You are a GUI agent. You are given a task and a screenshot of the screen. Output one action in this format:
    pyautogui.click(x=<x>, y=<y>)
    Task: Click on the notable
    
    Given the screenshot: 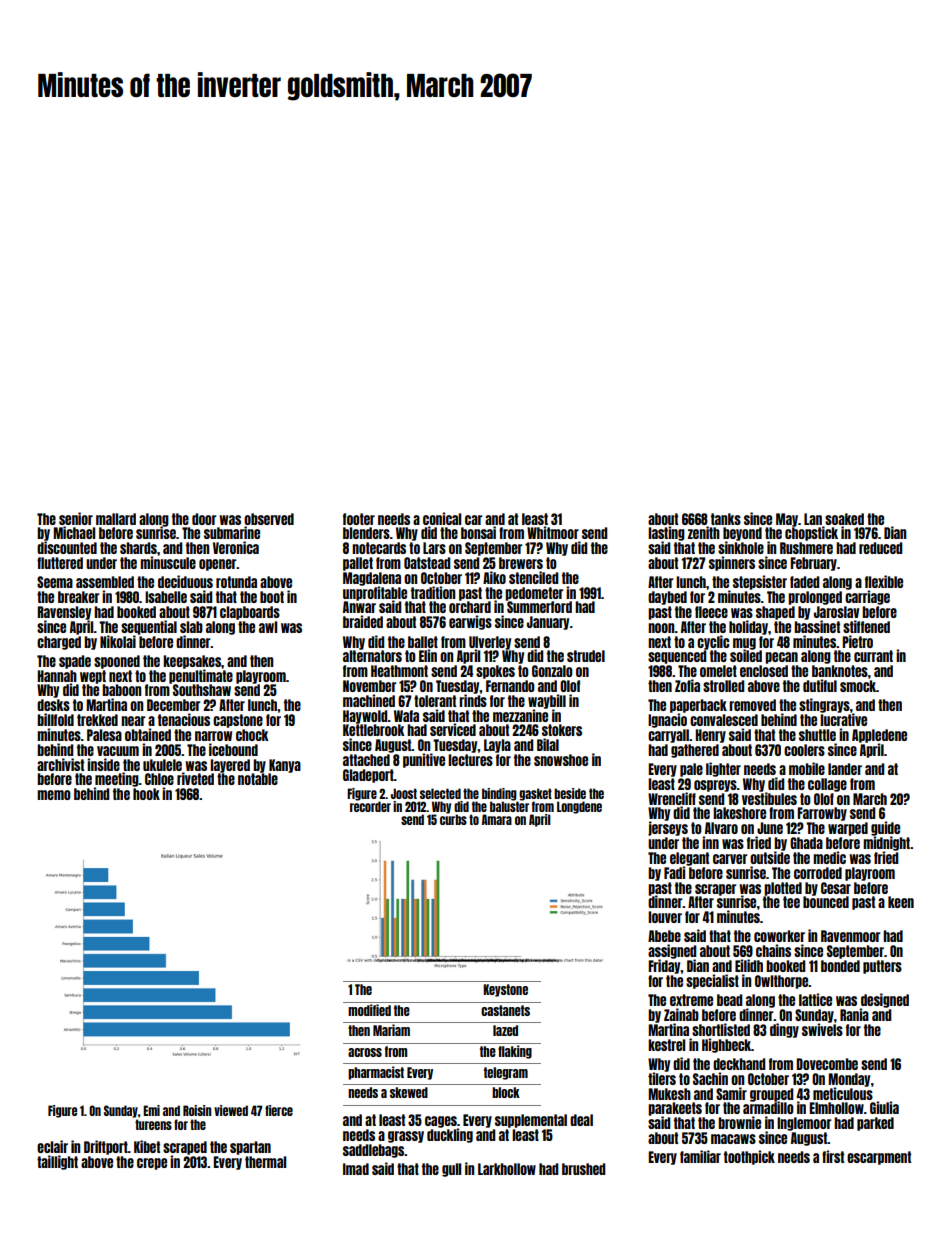 What is the action you would take?
    pyautogui.click(x=258, y=779)
